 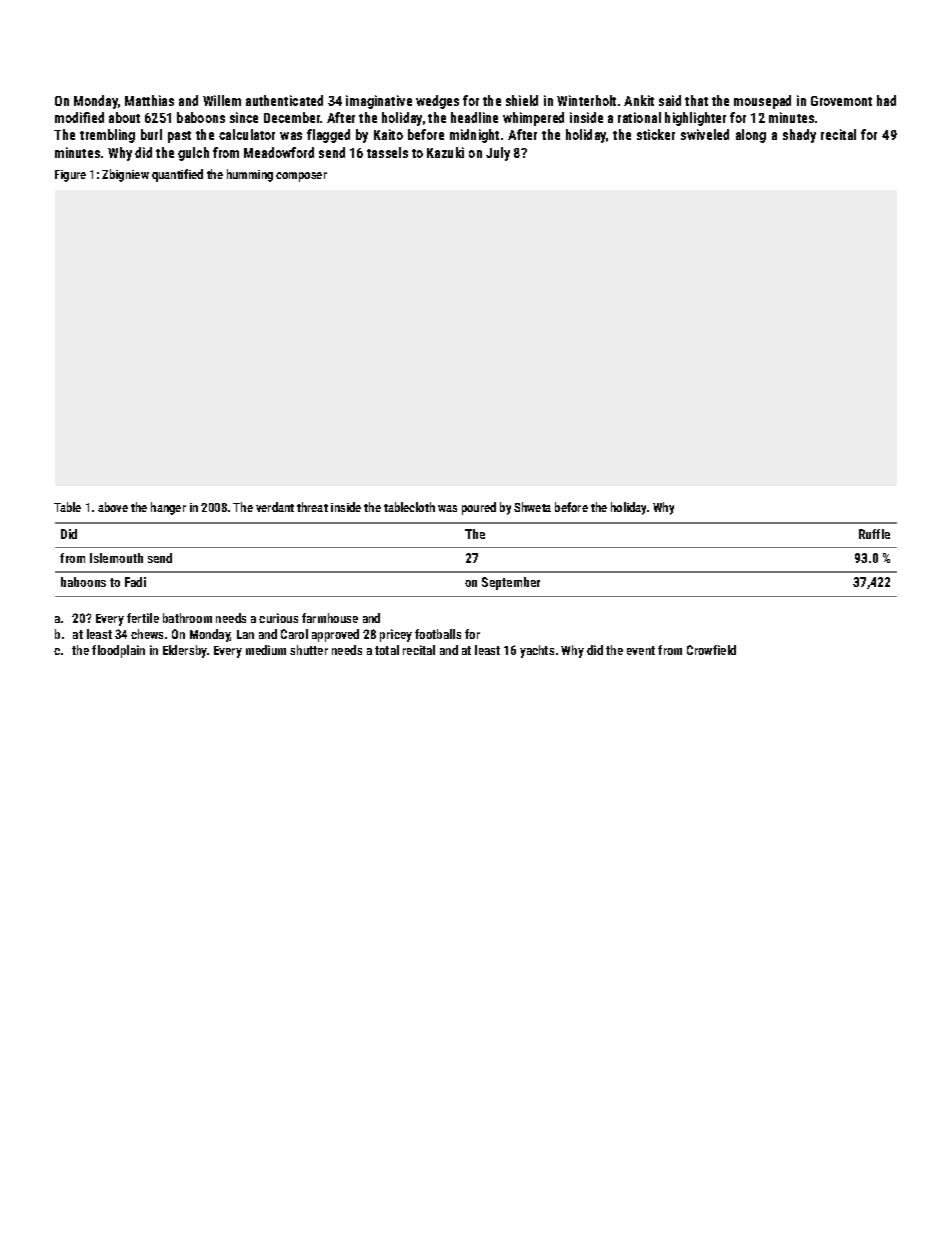 I want to click on Winterholt, so click(x=586, y=100).
